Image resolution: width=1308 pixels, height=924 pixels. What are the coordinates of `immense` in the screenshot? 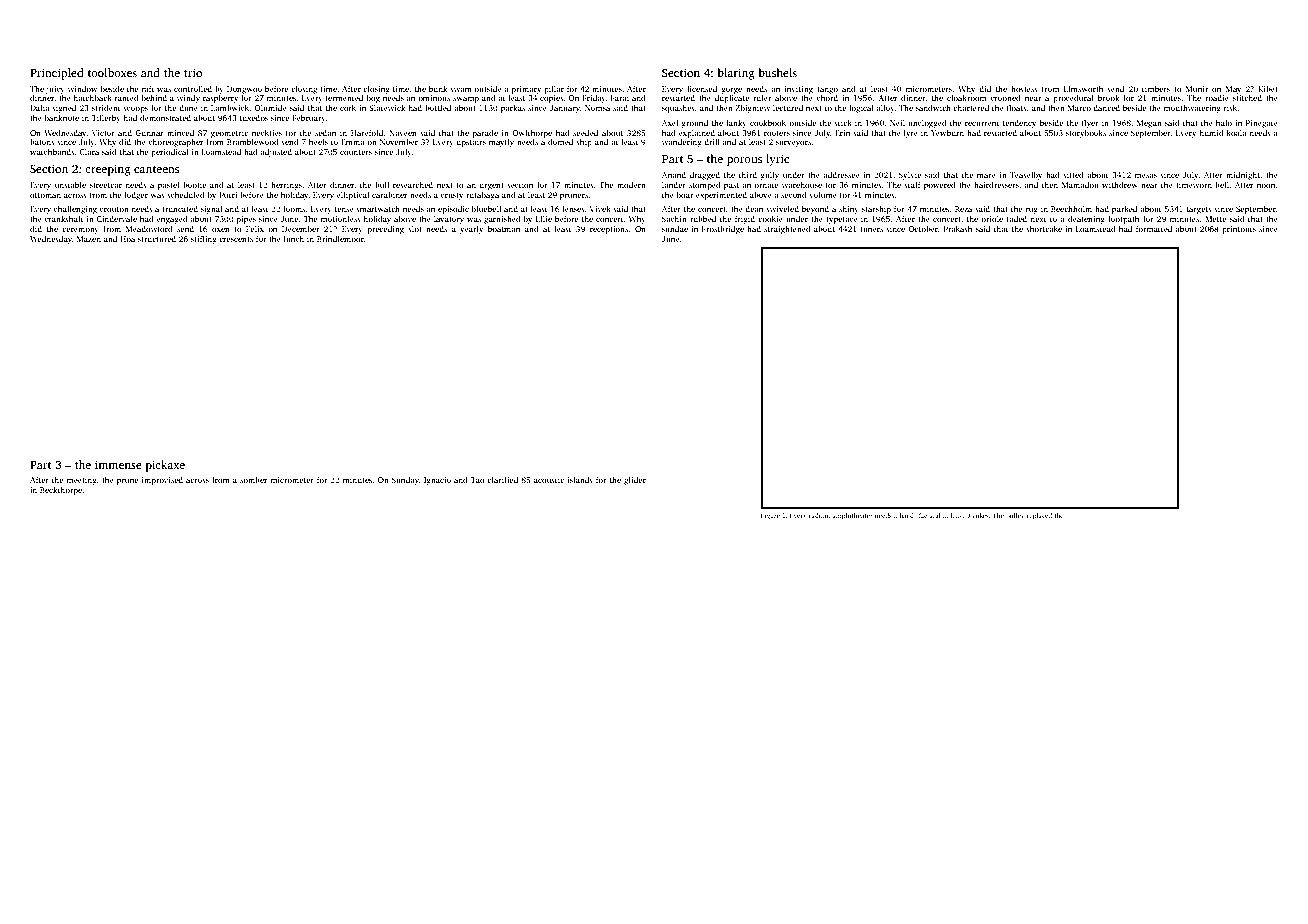 It's located at (118, 464).
